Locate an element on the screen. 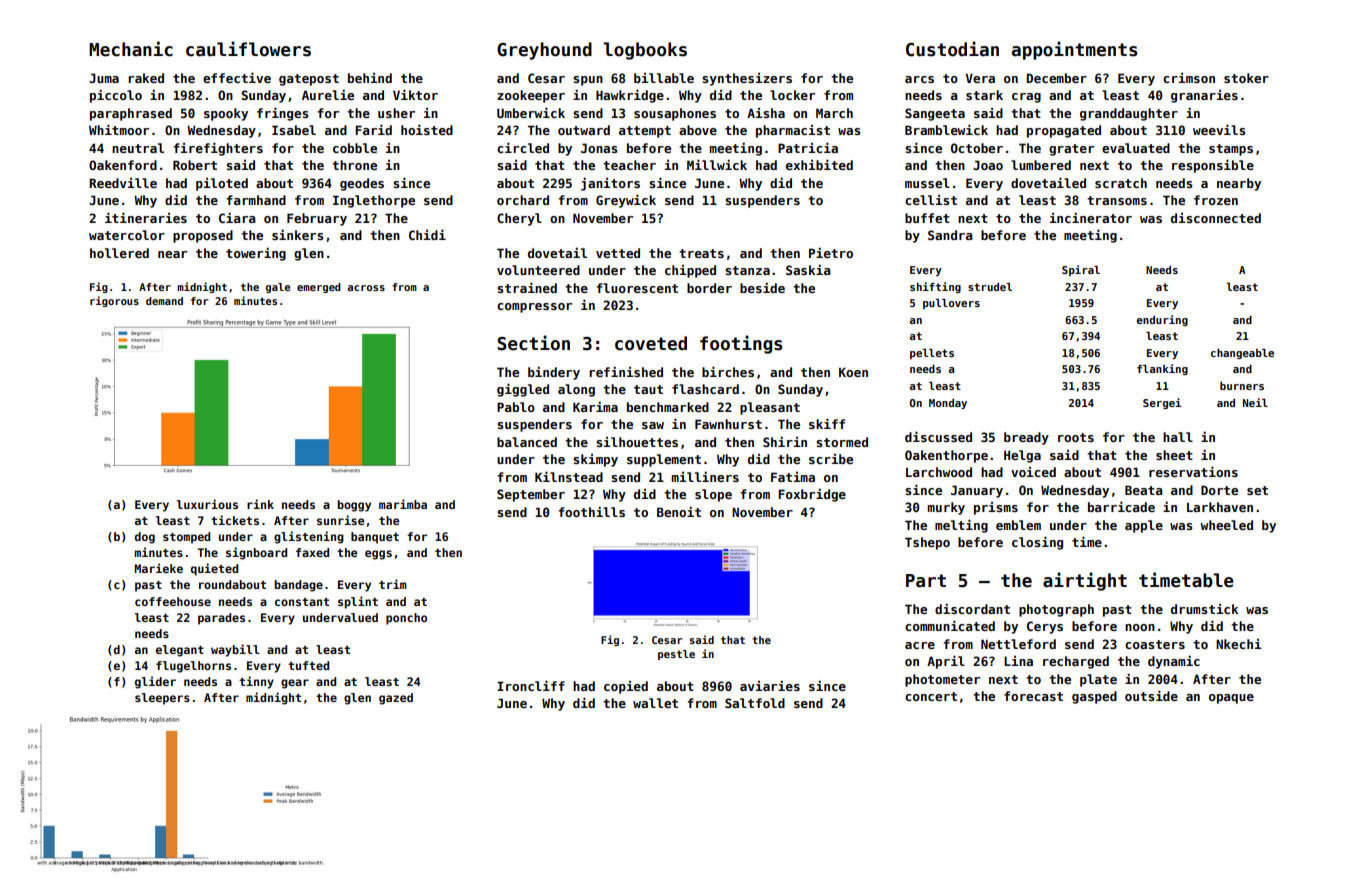 The image size is (1372, 887). burners is located at coordinates (1242, 386).
